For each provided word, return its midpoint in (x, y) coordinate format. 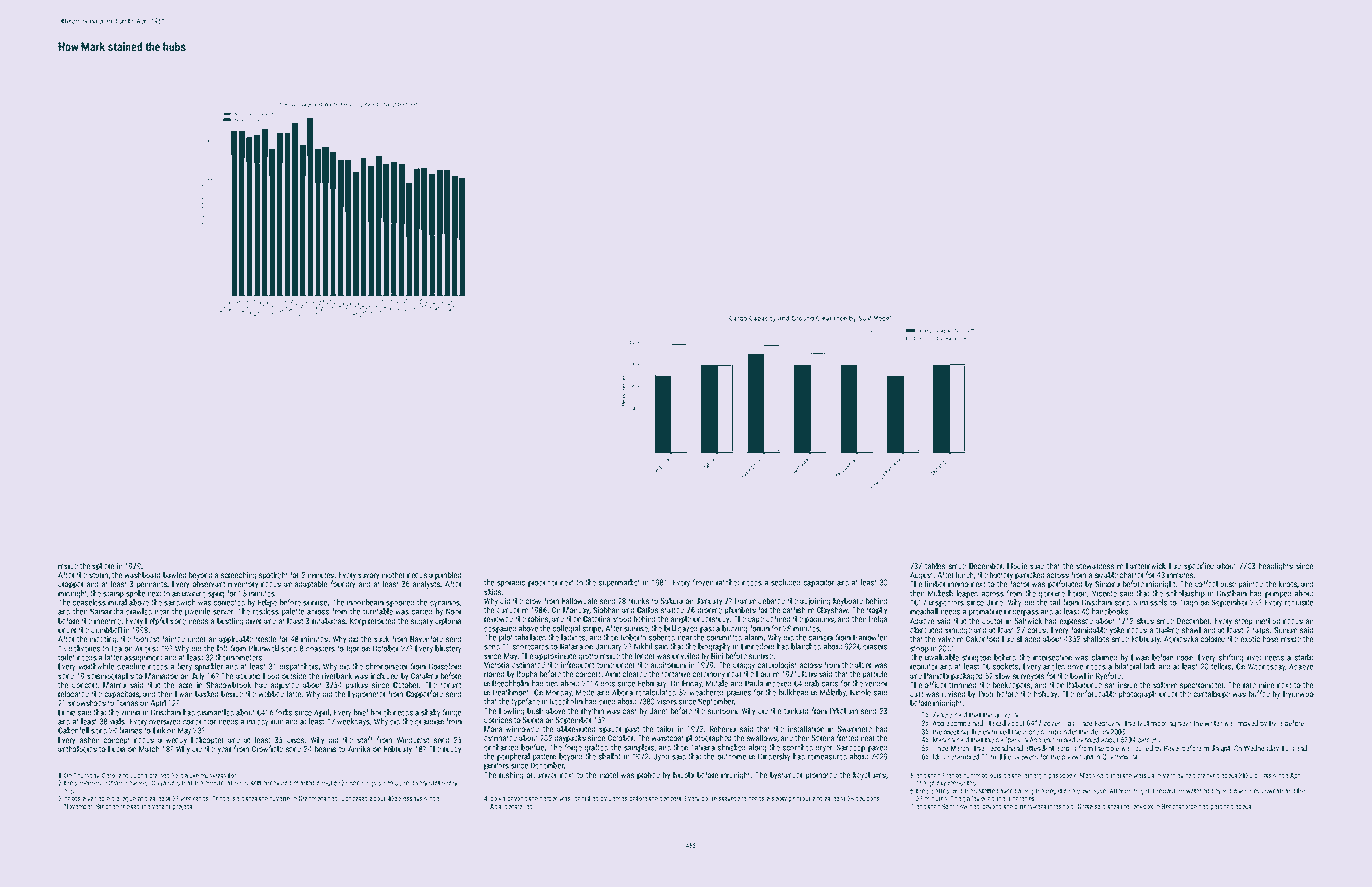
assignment (143, 658)
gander (508, 611)
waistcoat (668, 738)
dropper (70, 585)
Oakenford (982, 638)
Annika (359, 748)
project (182, 807)
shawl (1191, 629)
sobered (662, 637)
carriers (1149, 740)
